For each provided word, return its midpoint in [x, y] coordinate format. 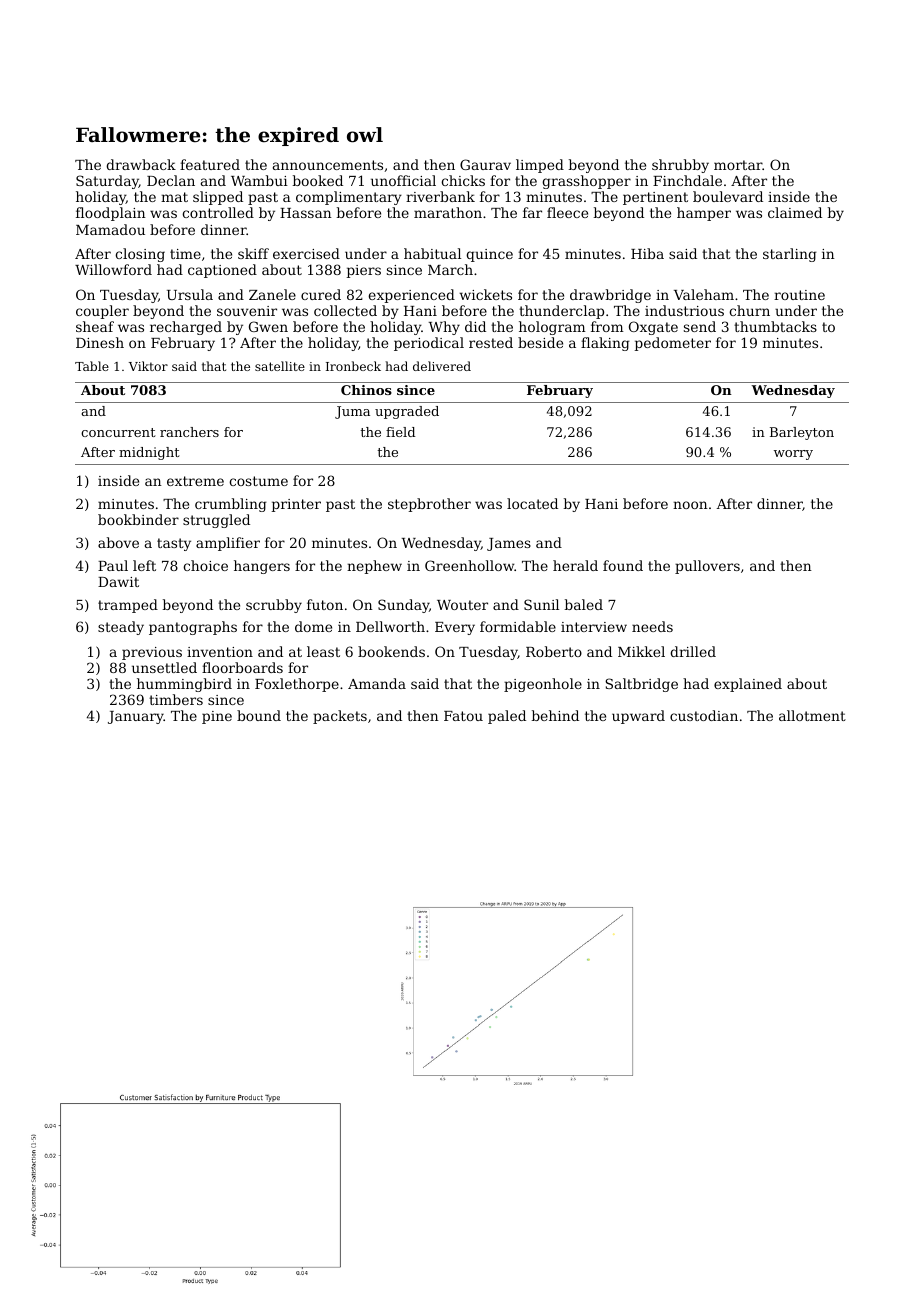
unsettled [164, 667]
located [532, 503]
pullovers [707, 567]
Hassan [306, 213]
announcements [328, 165]
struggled [216, 521]
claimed [795, 212]
